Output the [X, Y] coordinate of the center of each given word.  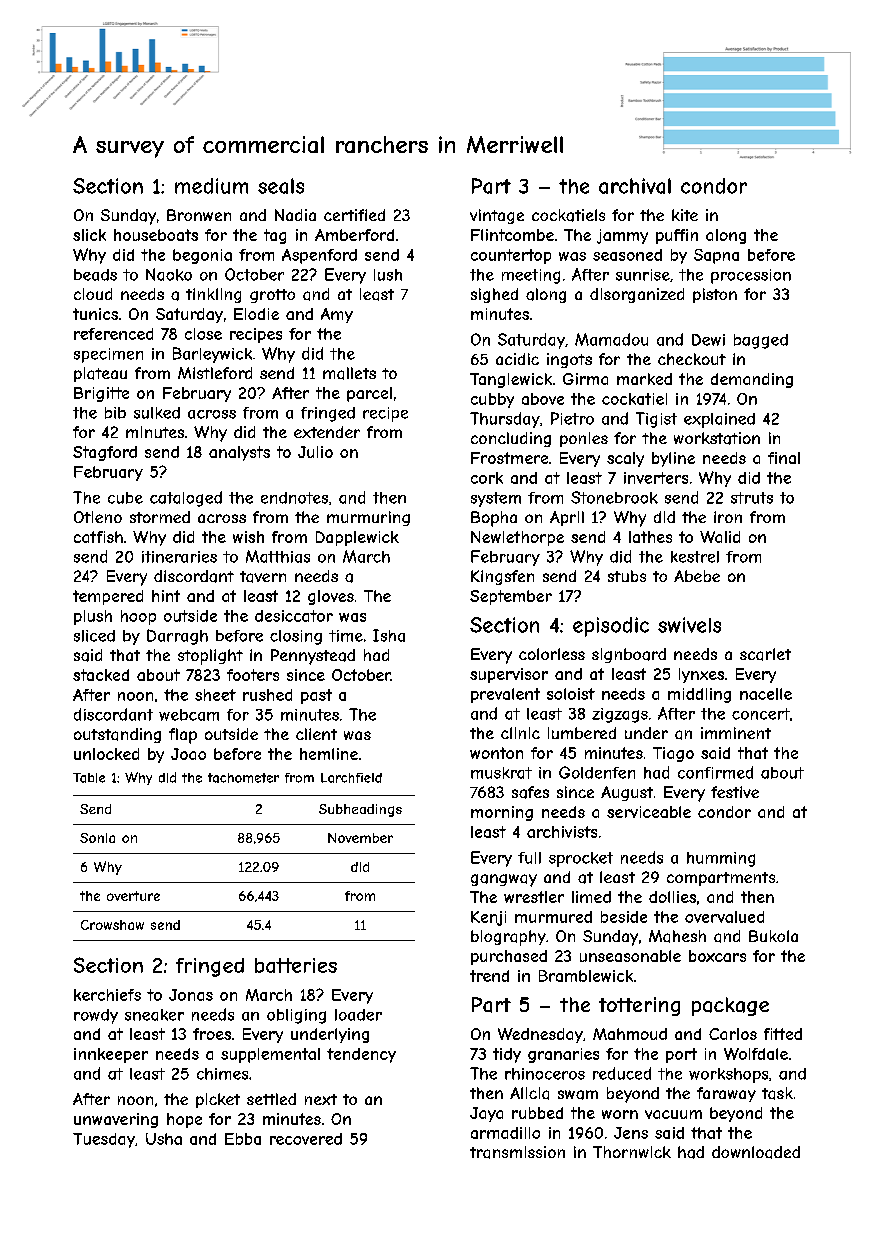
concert [761, 714]
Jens [631, 1133]
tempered [108, 597]
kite [685, 215]
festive [735, 792]
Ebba [243, 1139]
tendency [361, 1055]
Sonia [97, 838]
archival [635, 186]
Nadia [295, 215]
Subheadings [360, 810]
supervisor [509, 675]
